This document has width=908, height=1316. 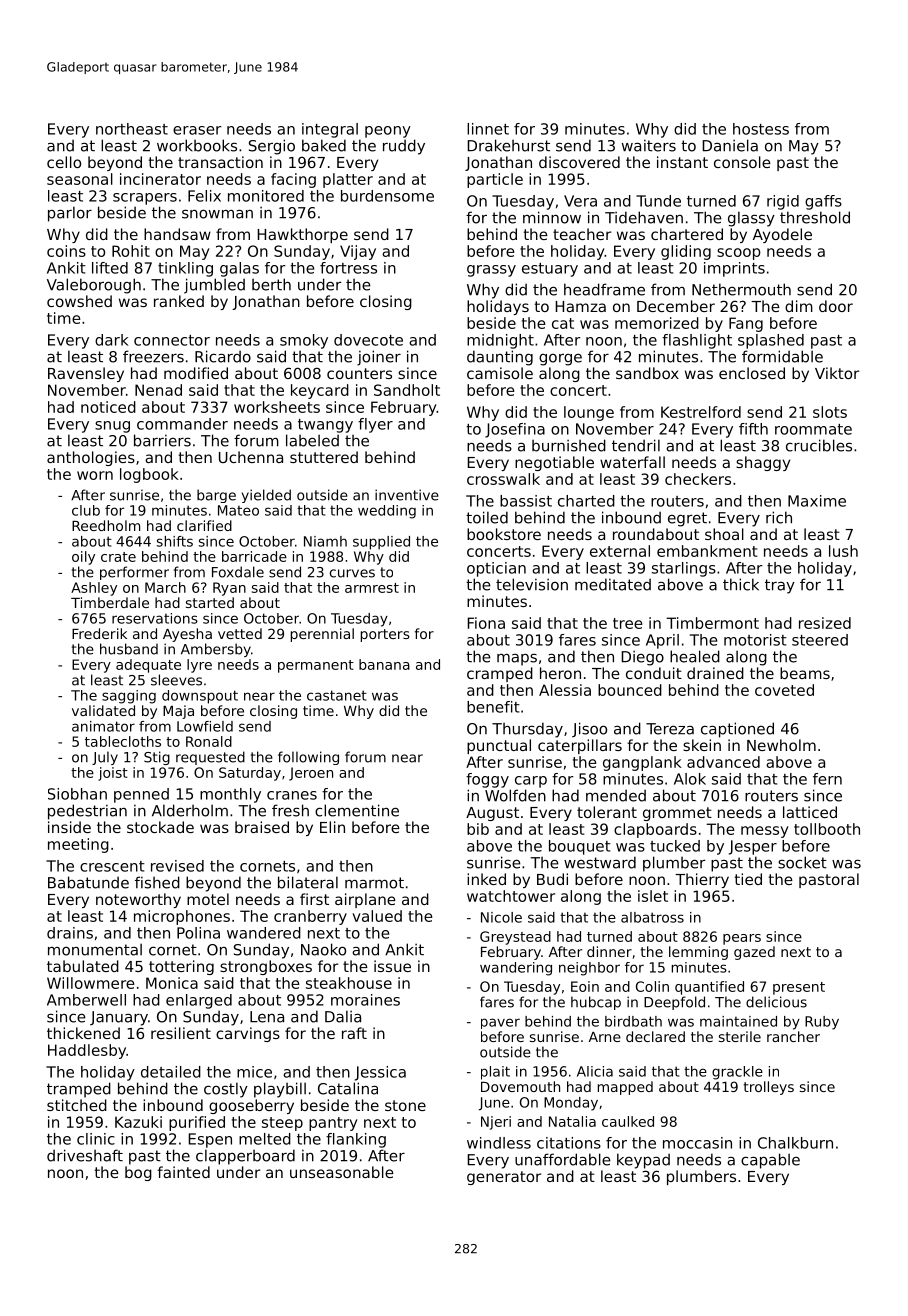 What do you see at coordinates (94, 589) in the document?
I see `Ashley` at bounding box center [94, 589].
